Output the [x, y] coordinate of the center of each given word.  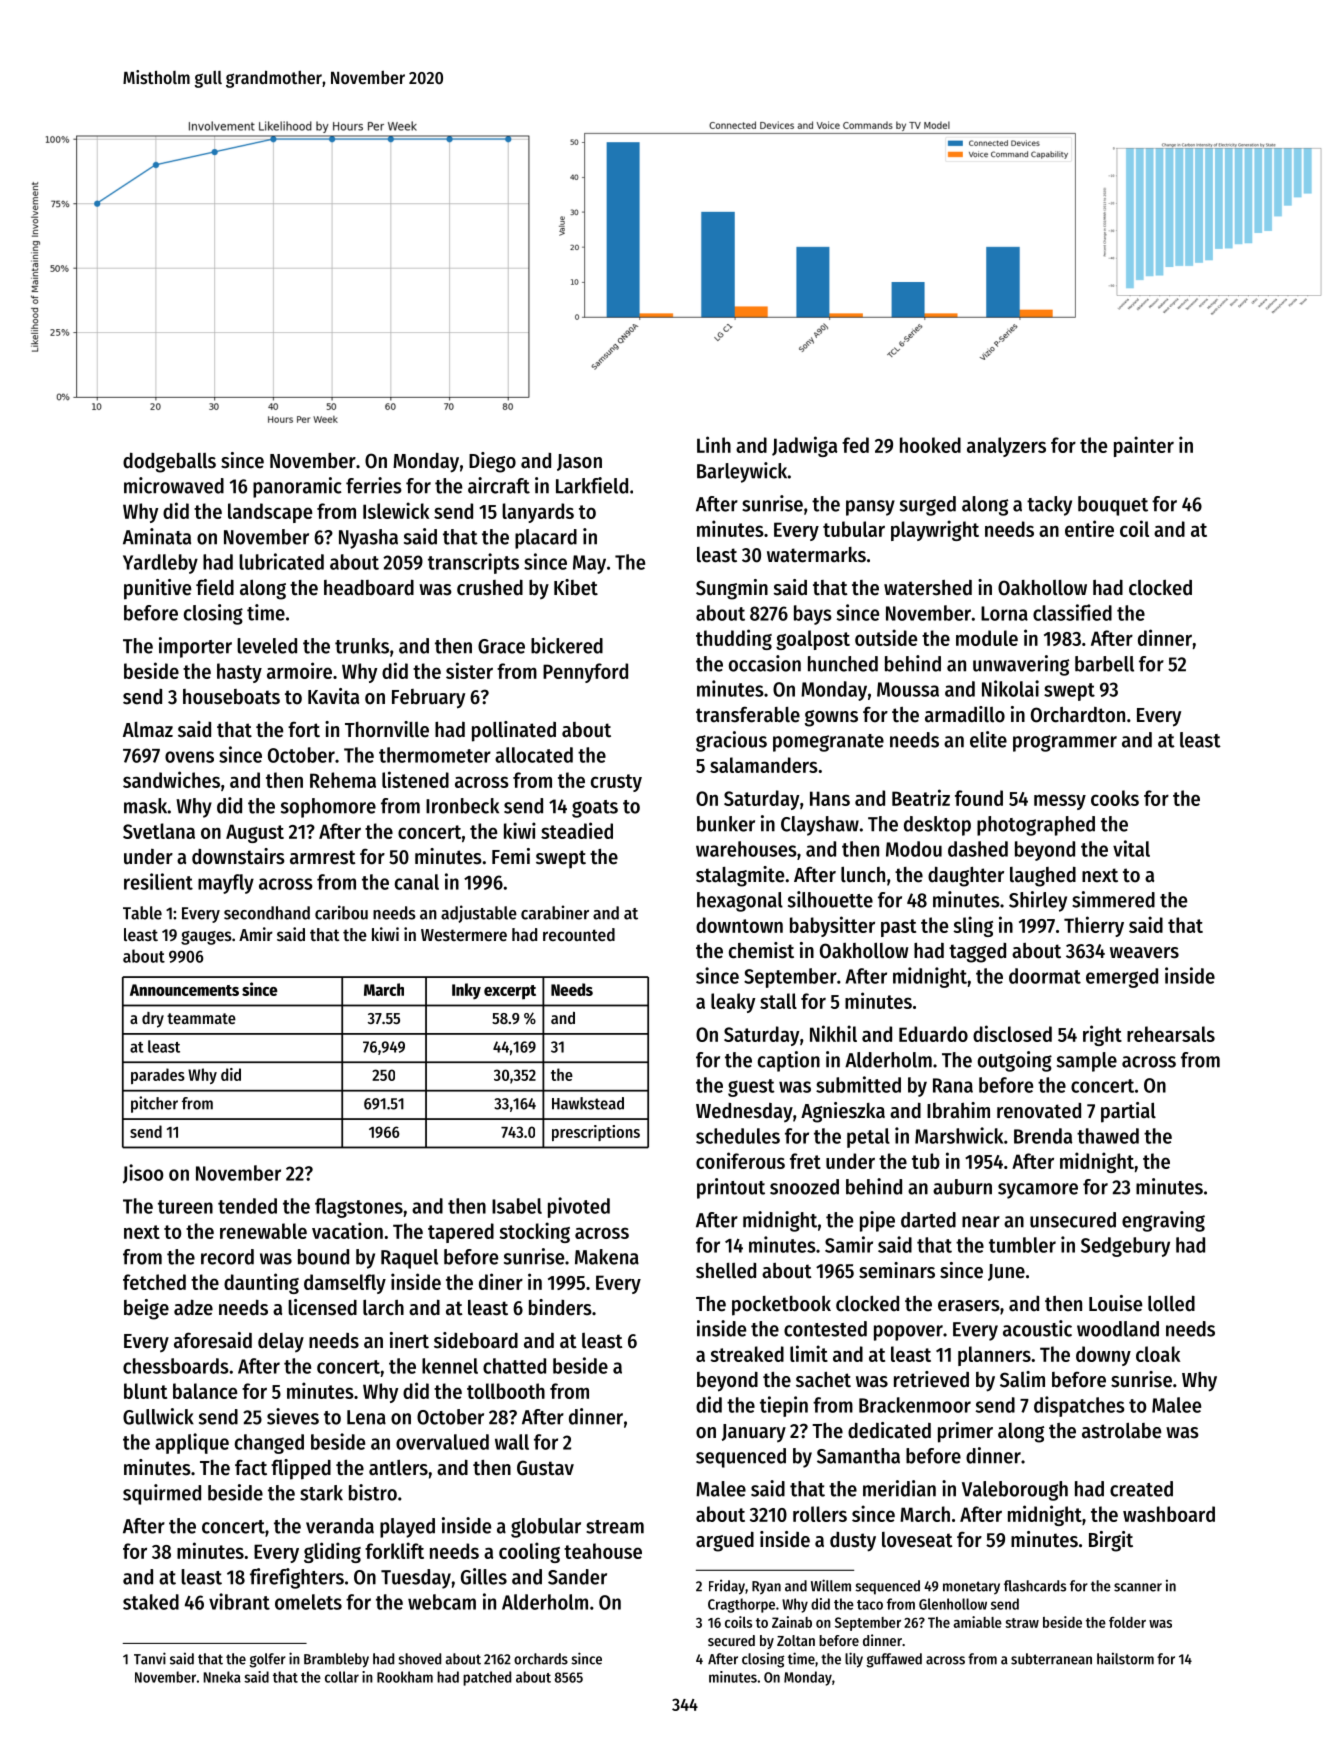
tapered [461, 1233]
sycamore [1038, 1191]
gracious [731, 741]
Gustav [545, 1468]
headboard [369, 588]
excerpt [510, 992]
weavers [1144, 953]
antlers [398, 1467]
